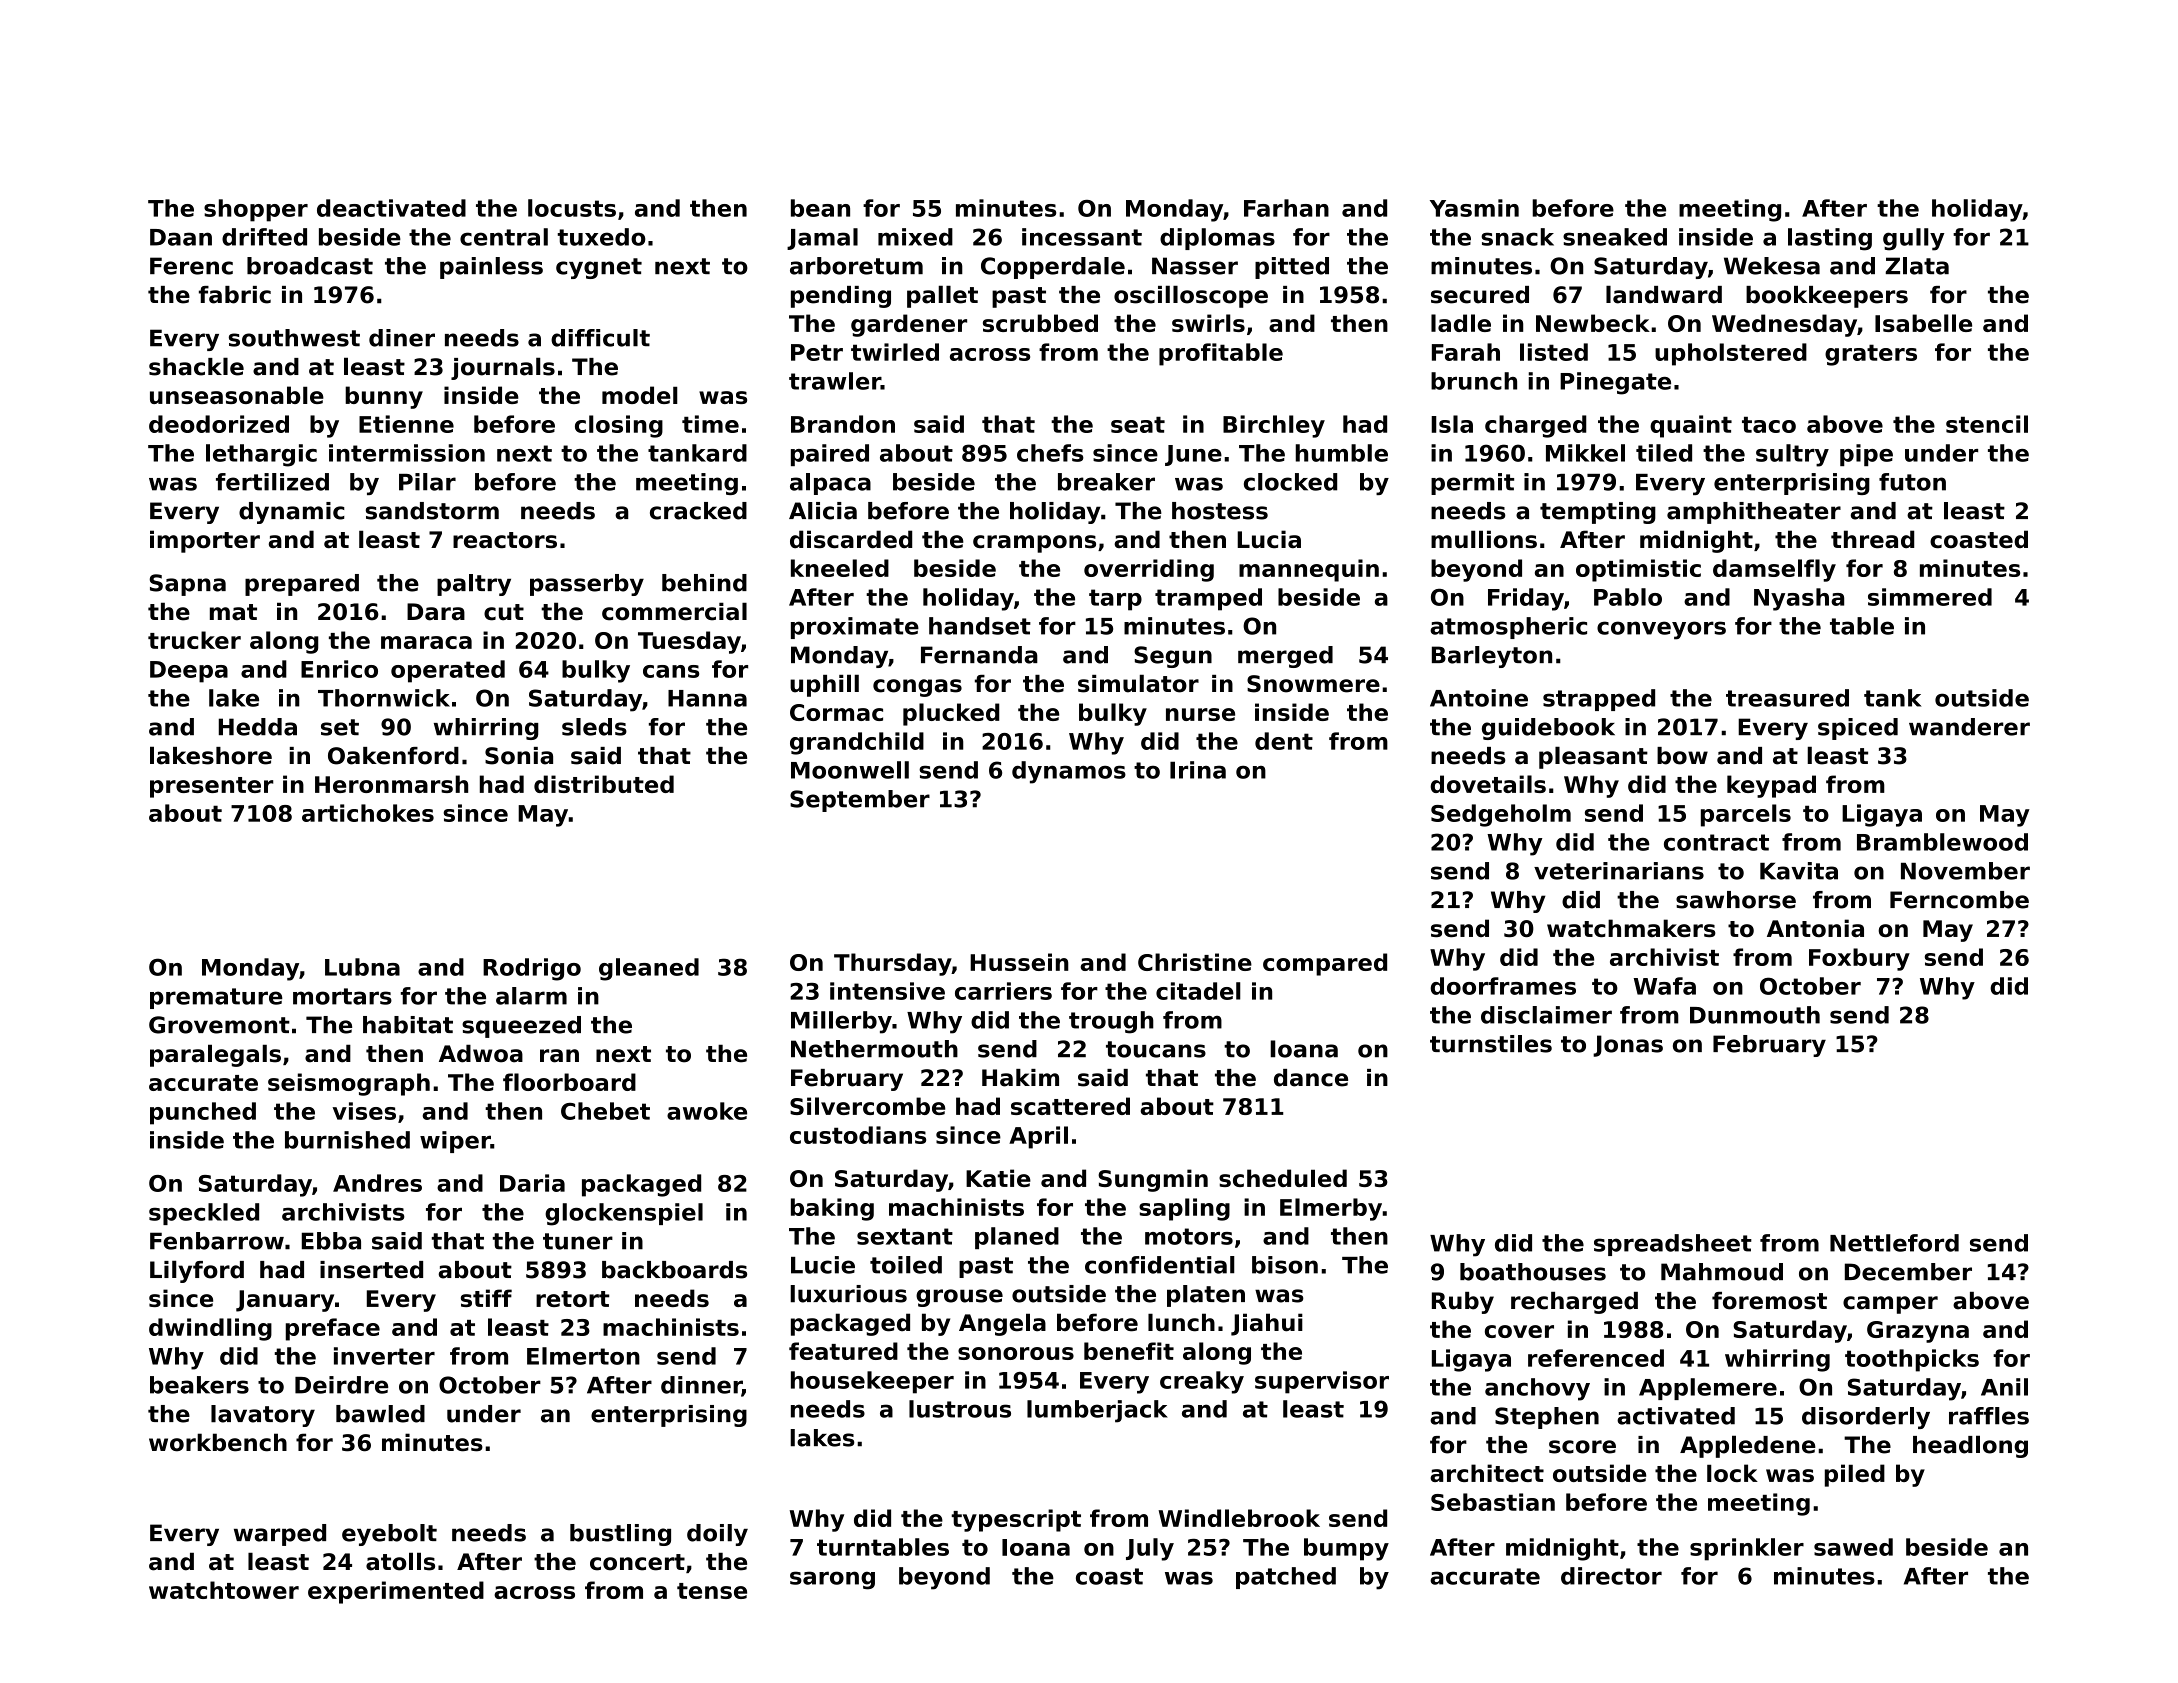 The height and width of the document is (1683, 2178). Describe the element at coordinates (712, 1591) in the document. I see `tense` at that location.
